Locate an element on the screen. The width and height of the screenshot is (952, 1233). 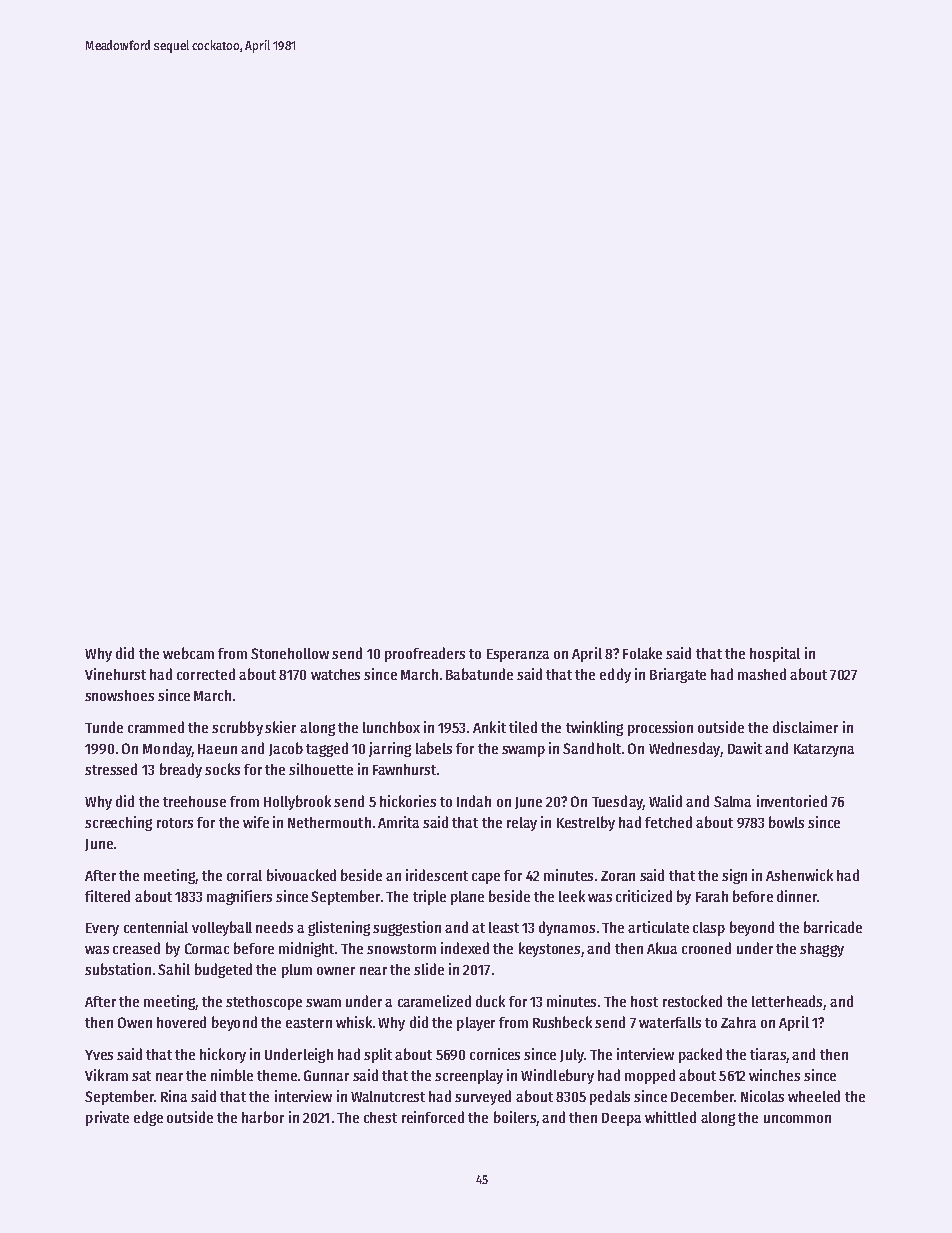
caramelized is located at coordinates (434, 1001).
